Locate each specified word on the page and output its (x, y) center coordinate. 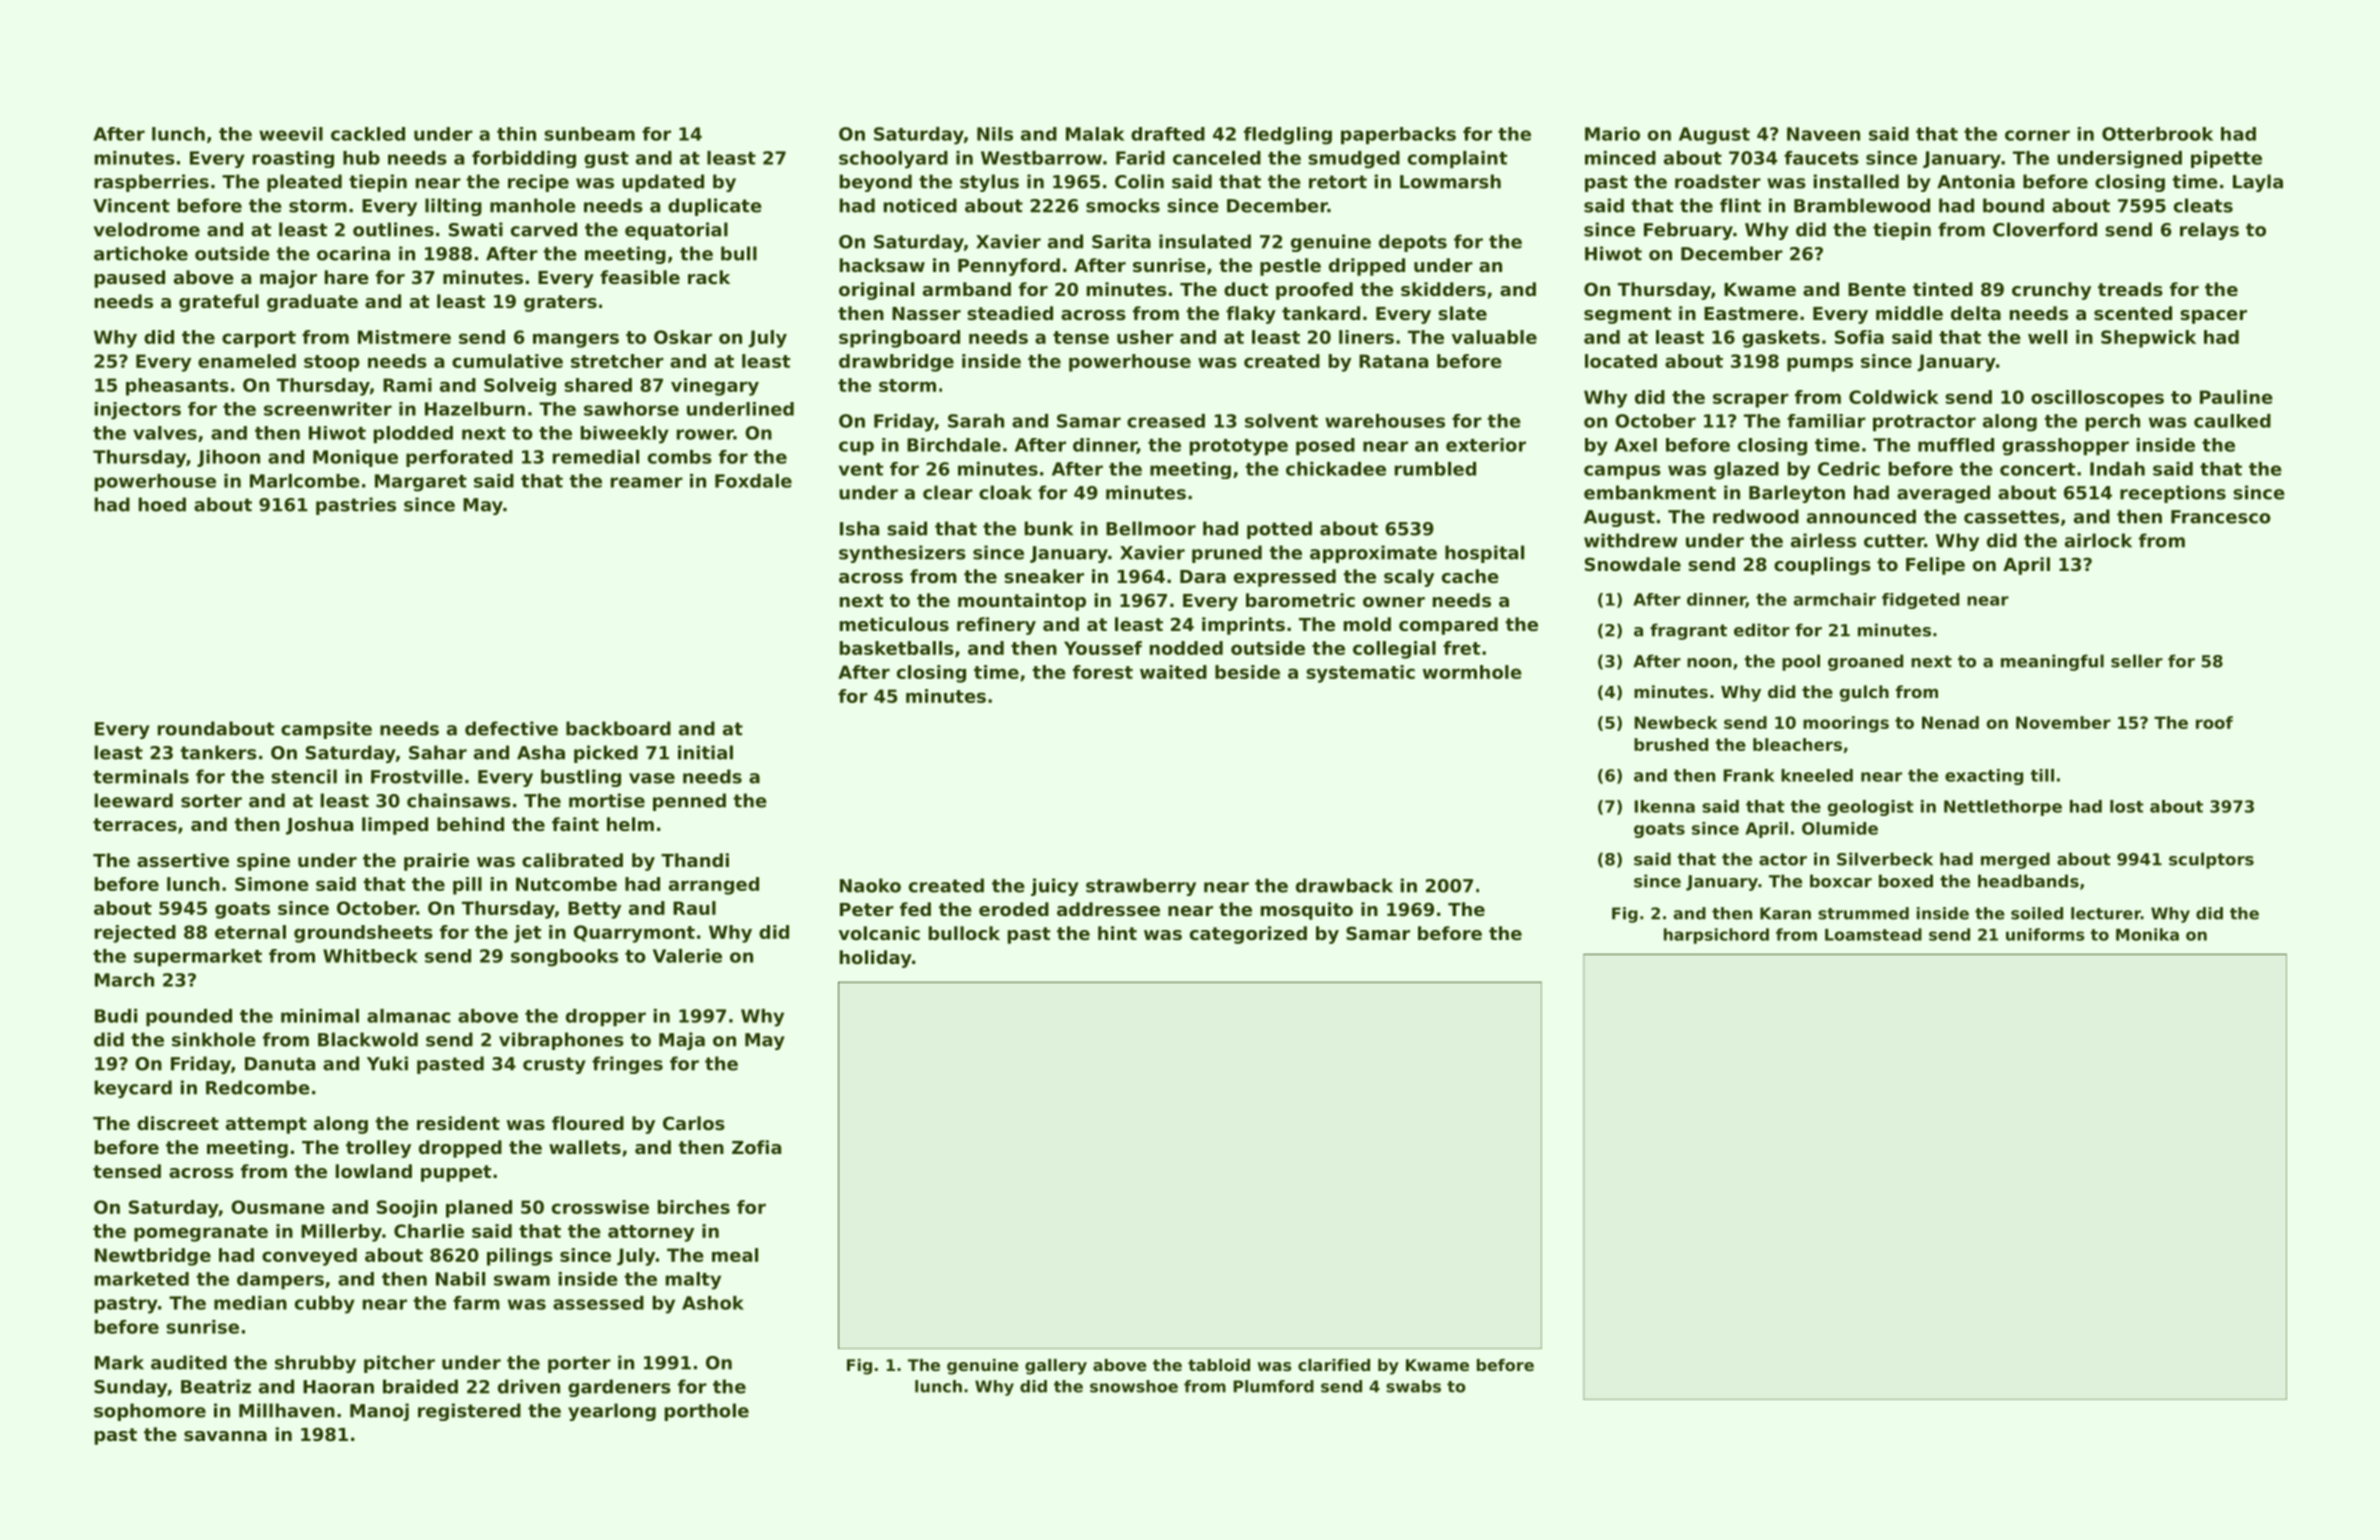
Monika (2147, 934)
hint (1117, 933)
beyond (876, 183)
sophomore (150, 1412)
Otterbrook (2157, 134)
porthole (707, 1412)
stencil (304, 776)
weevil (291, 134)
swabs (1413, 1386)
